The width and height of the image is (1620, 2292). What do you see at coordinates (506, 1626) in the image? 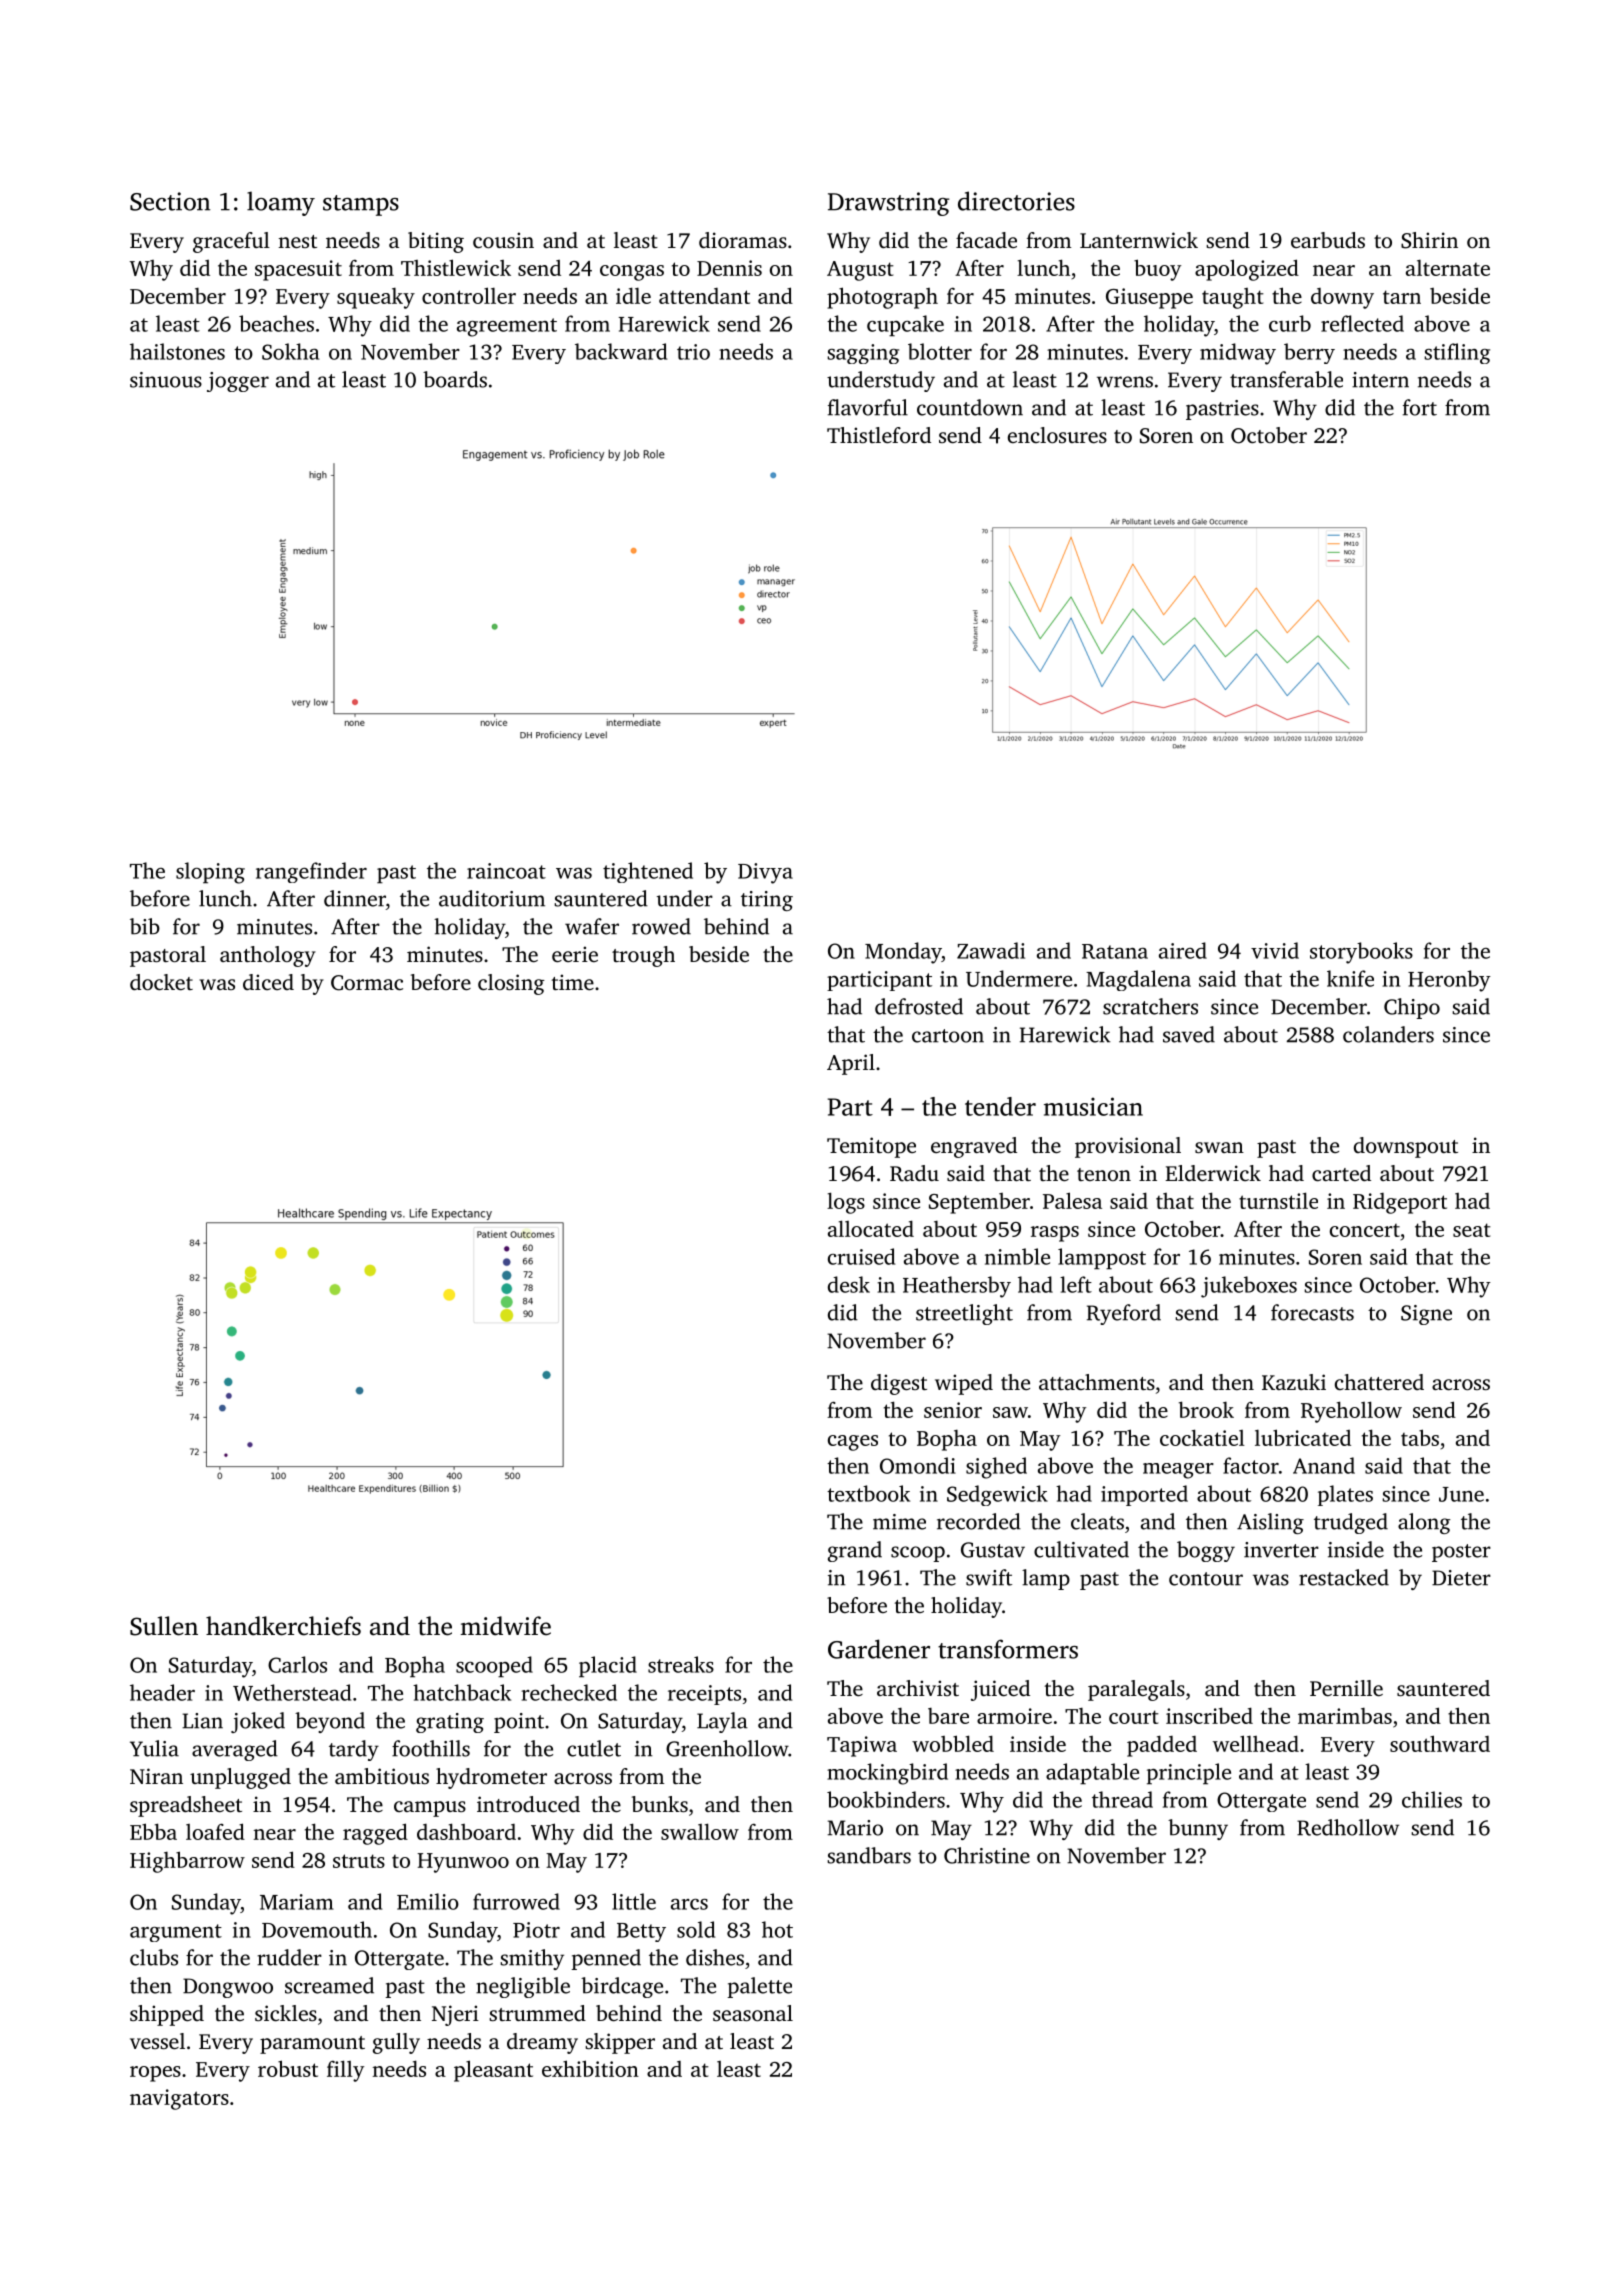
I see `midwife` at bounding box center [506, 1626].
